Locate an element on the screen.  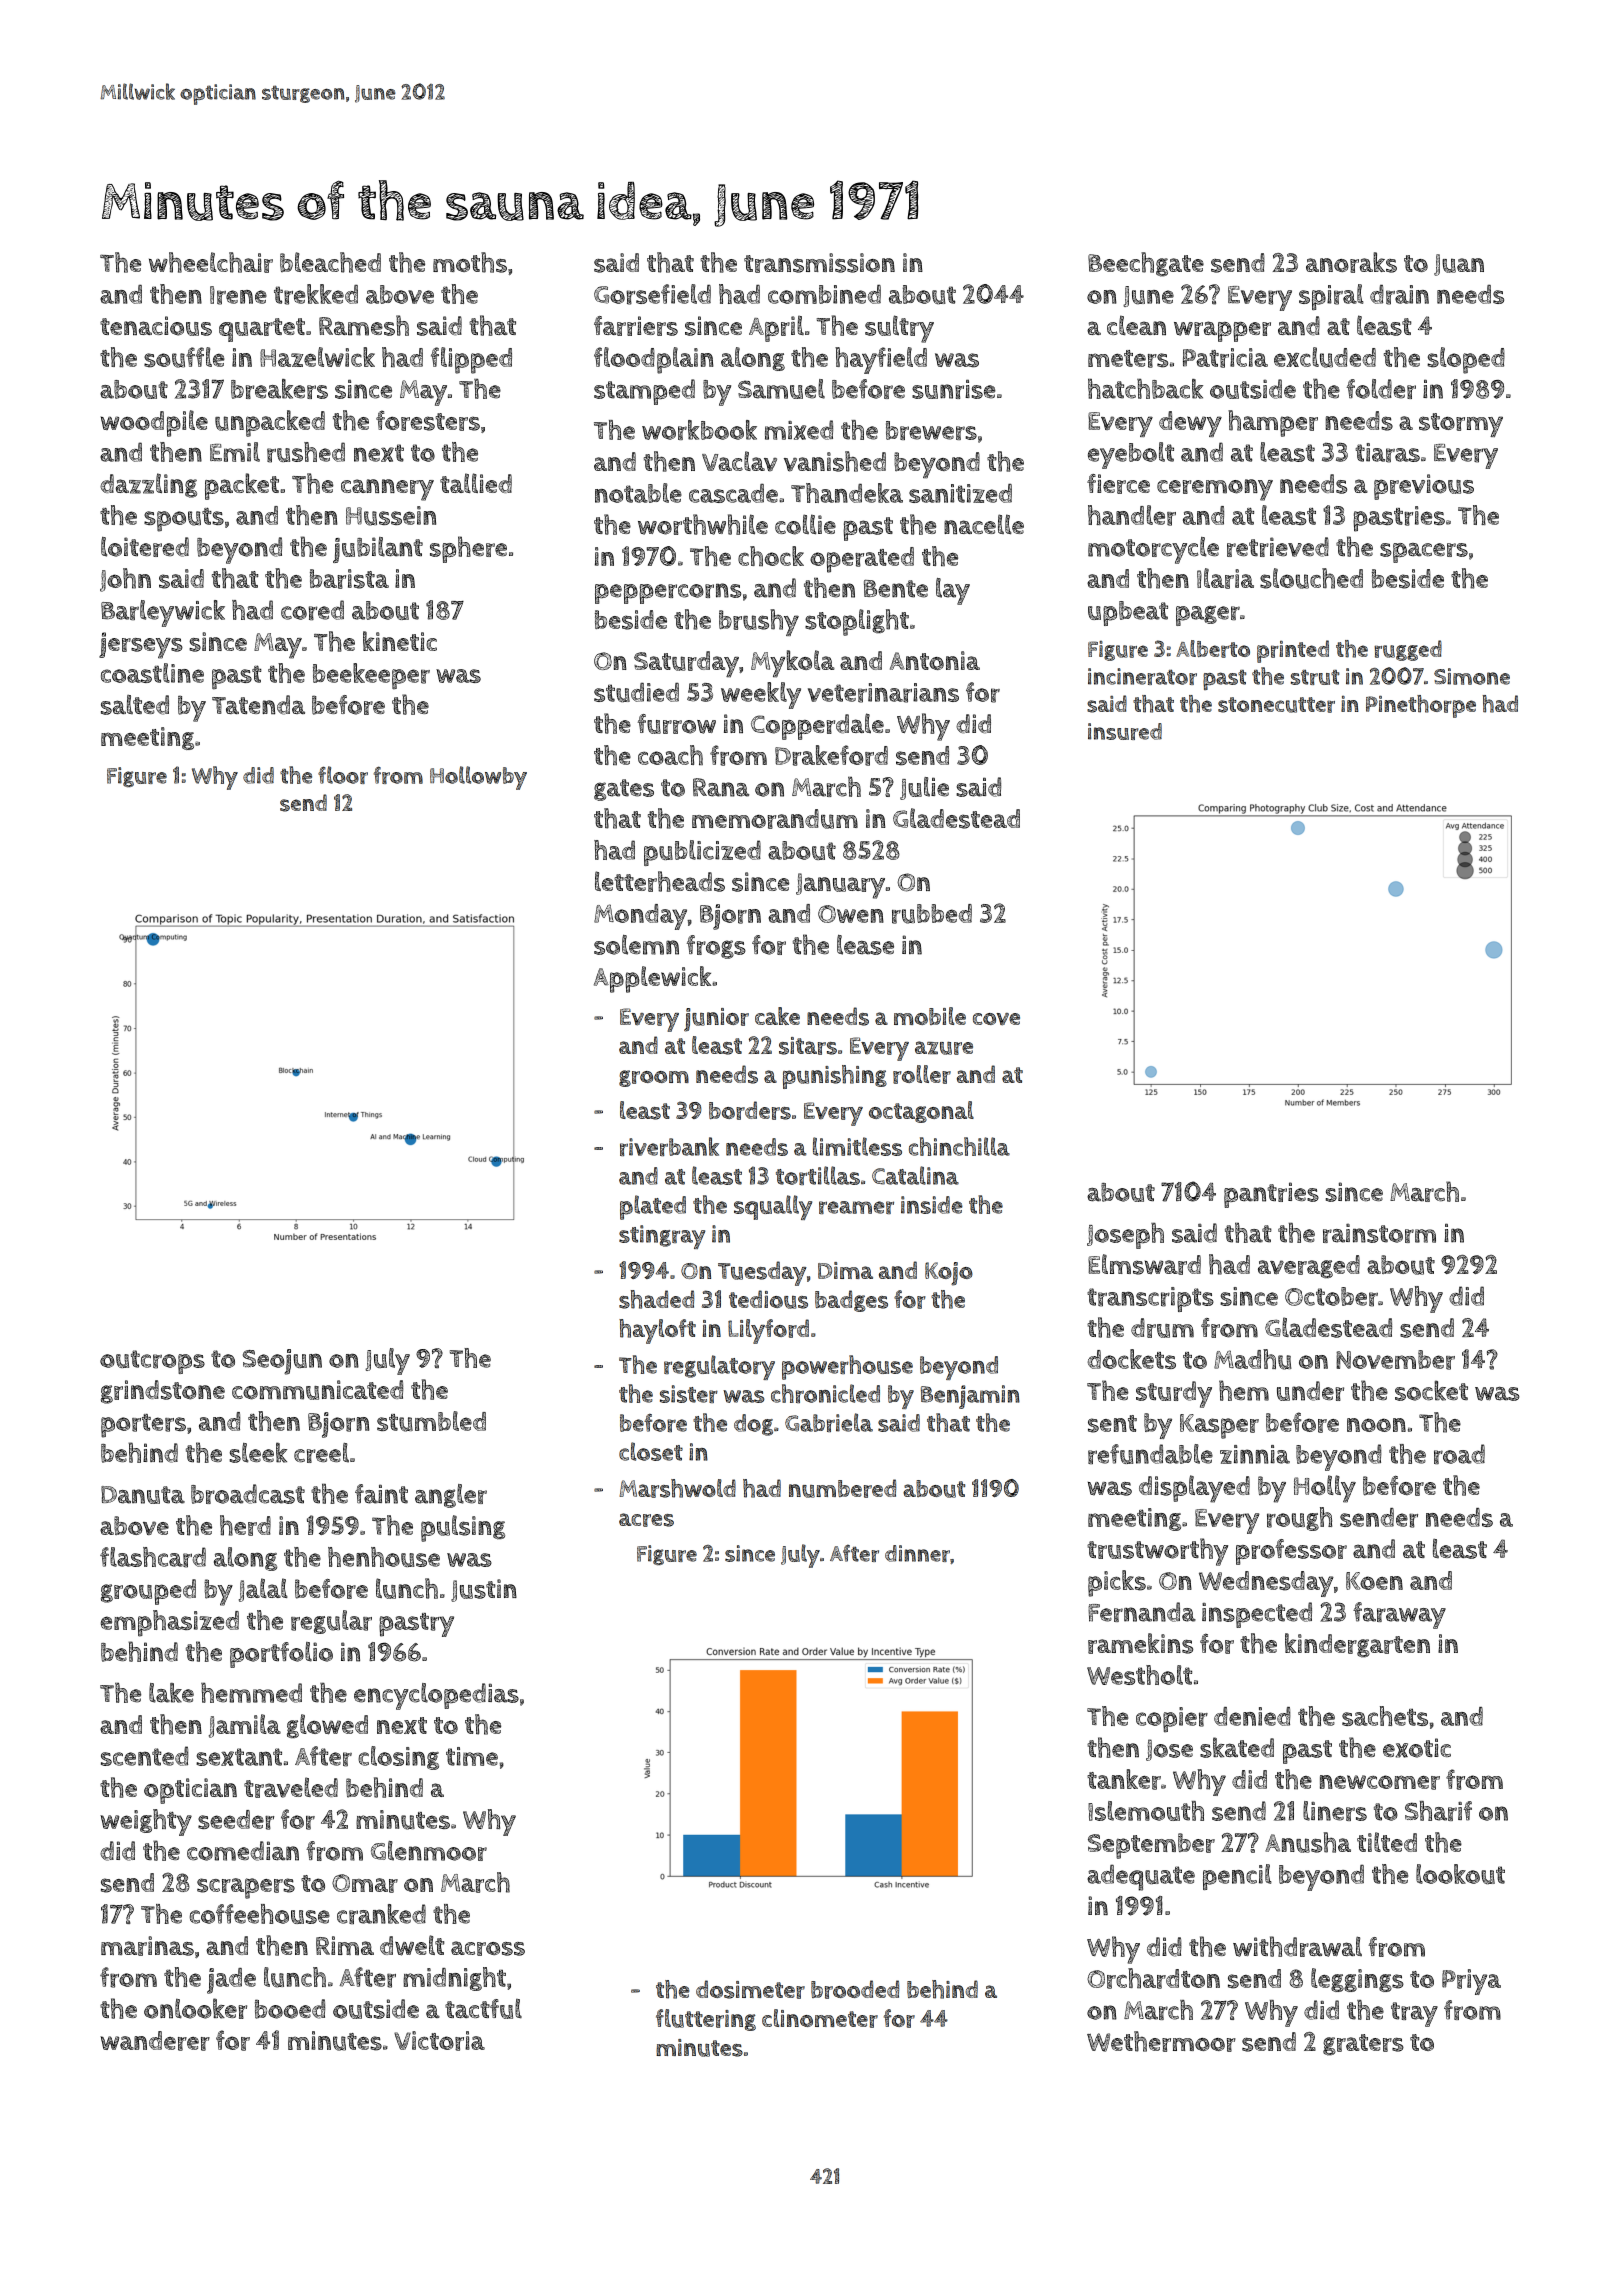
stonecutter is located at coordinates (1276, 705).
